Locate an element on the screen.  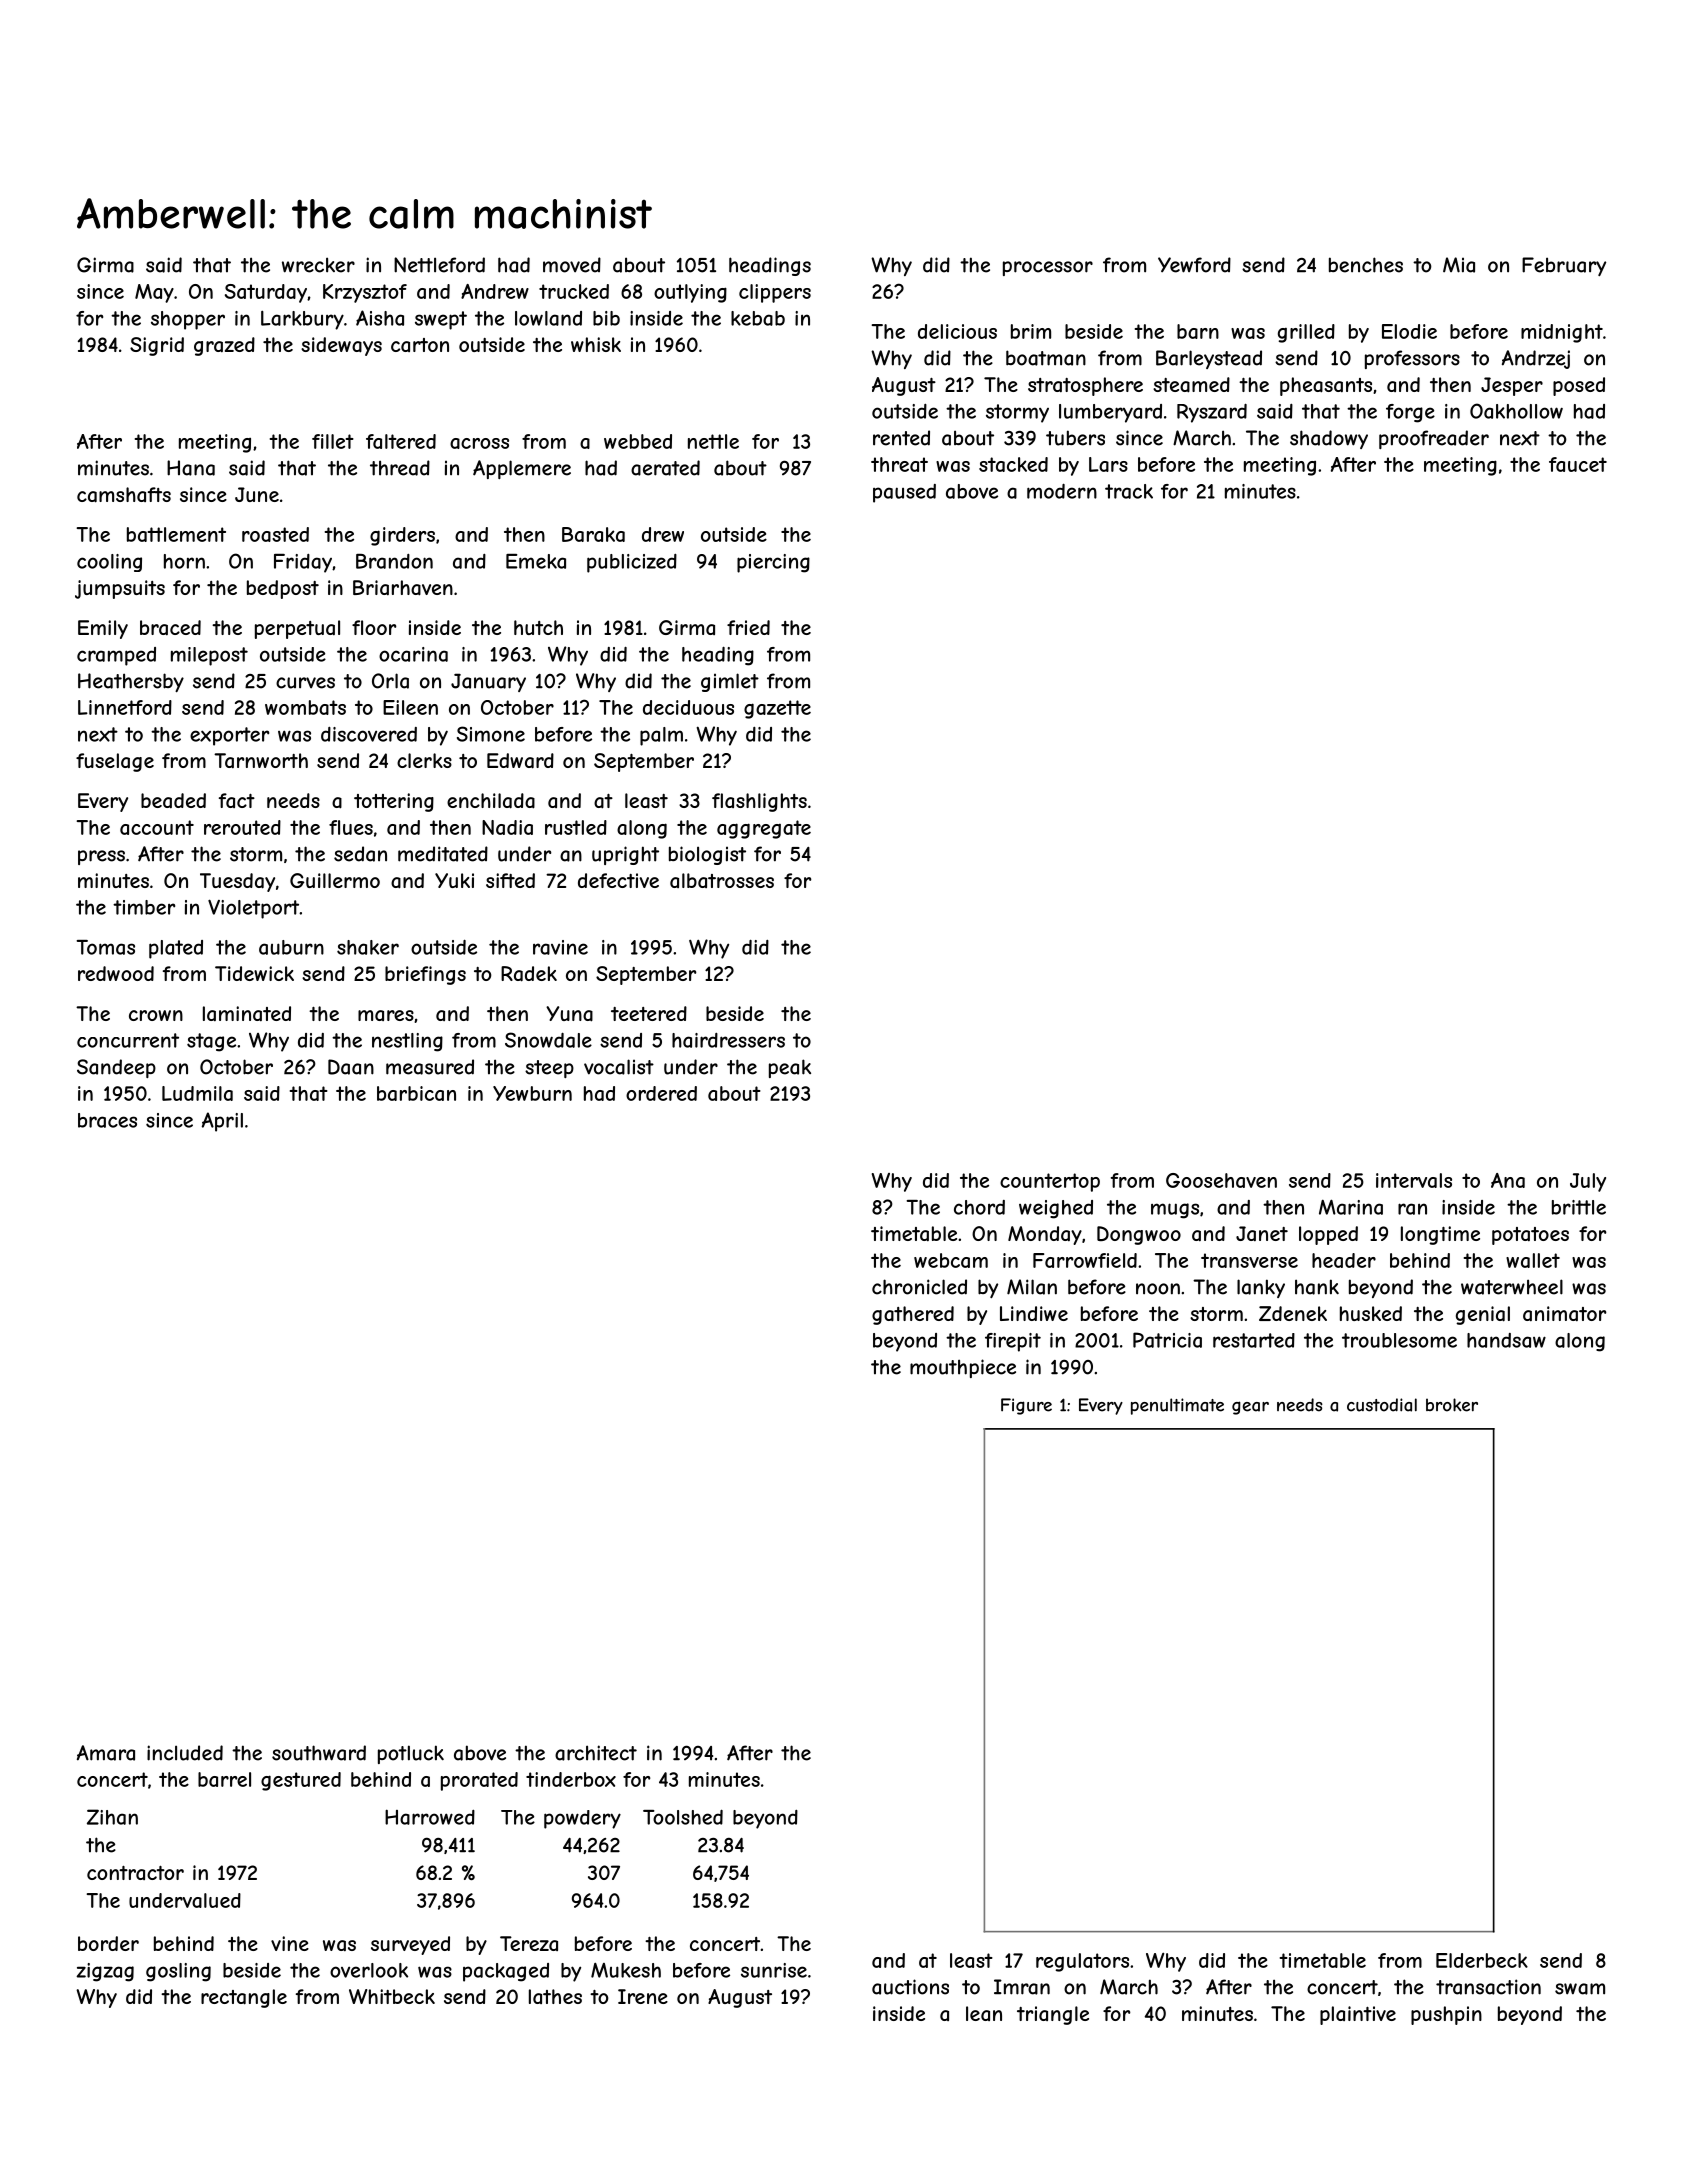
midnight is located at coordinates (1562, 333).
